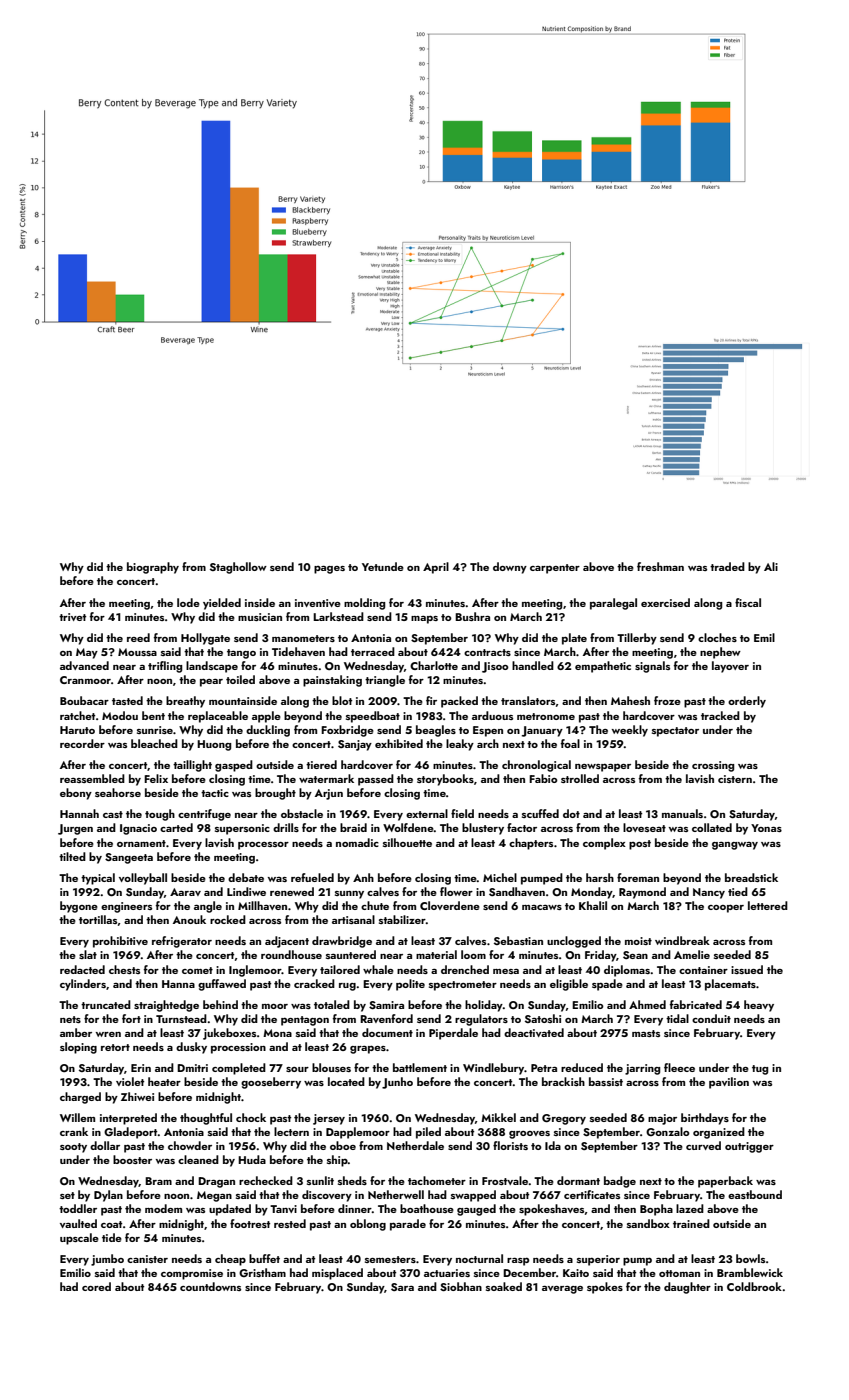 Image resolution: width=849 pixels, height=1400 pixels. Describe the element at coordinates (251, 1117) in the screenshot. I see `chock` at that location.
